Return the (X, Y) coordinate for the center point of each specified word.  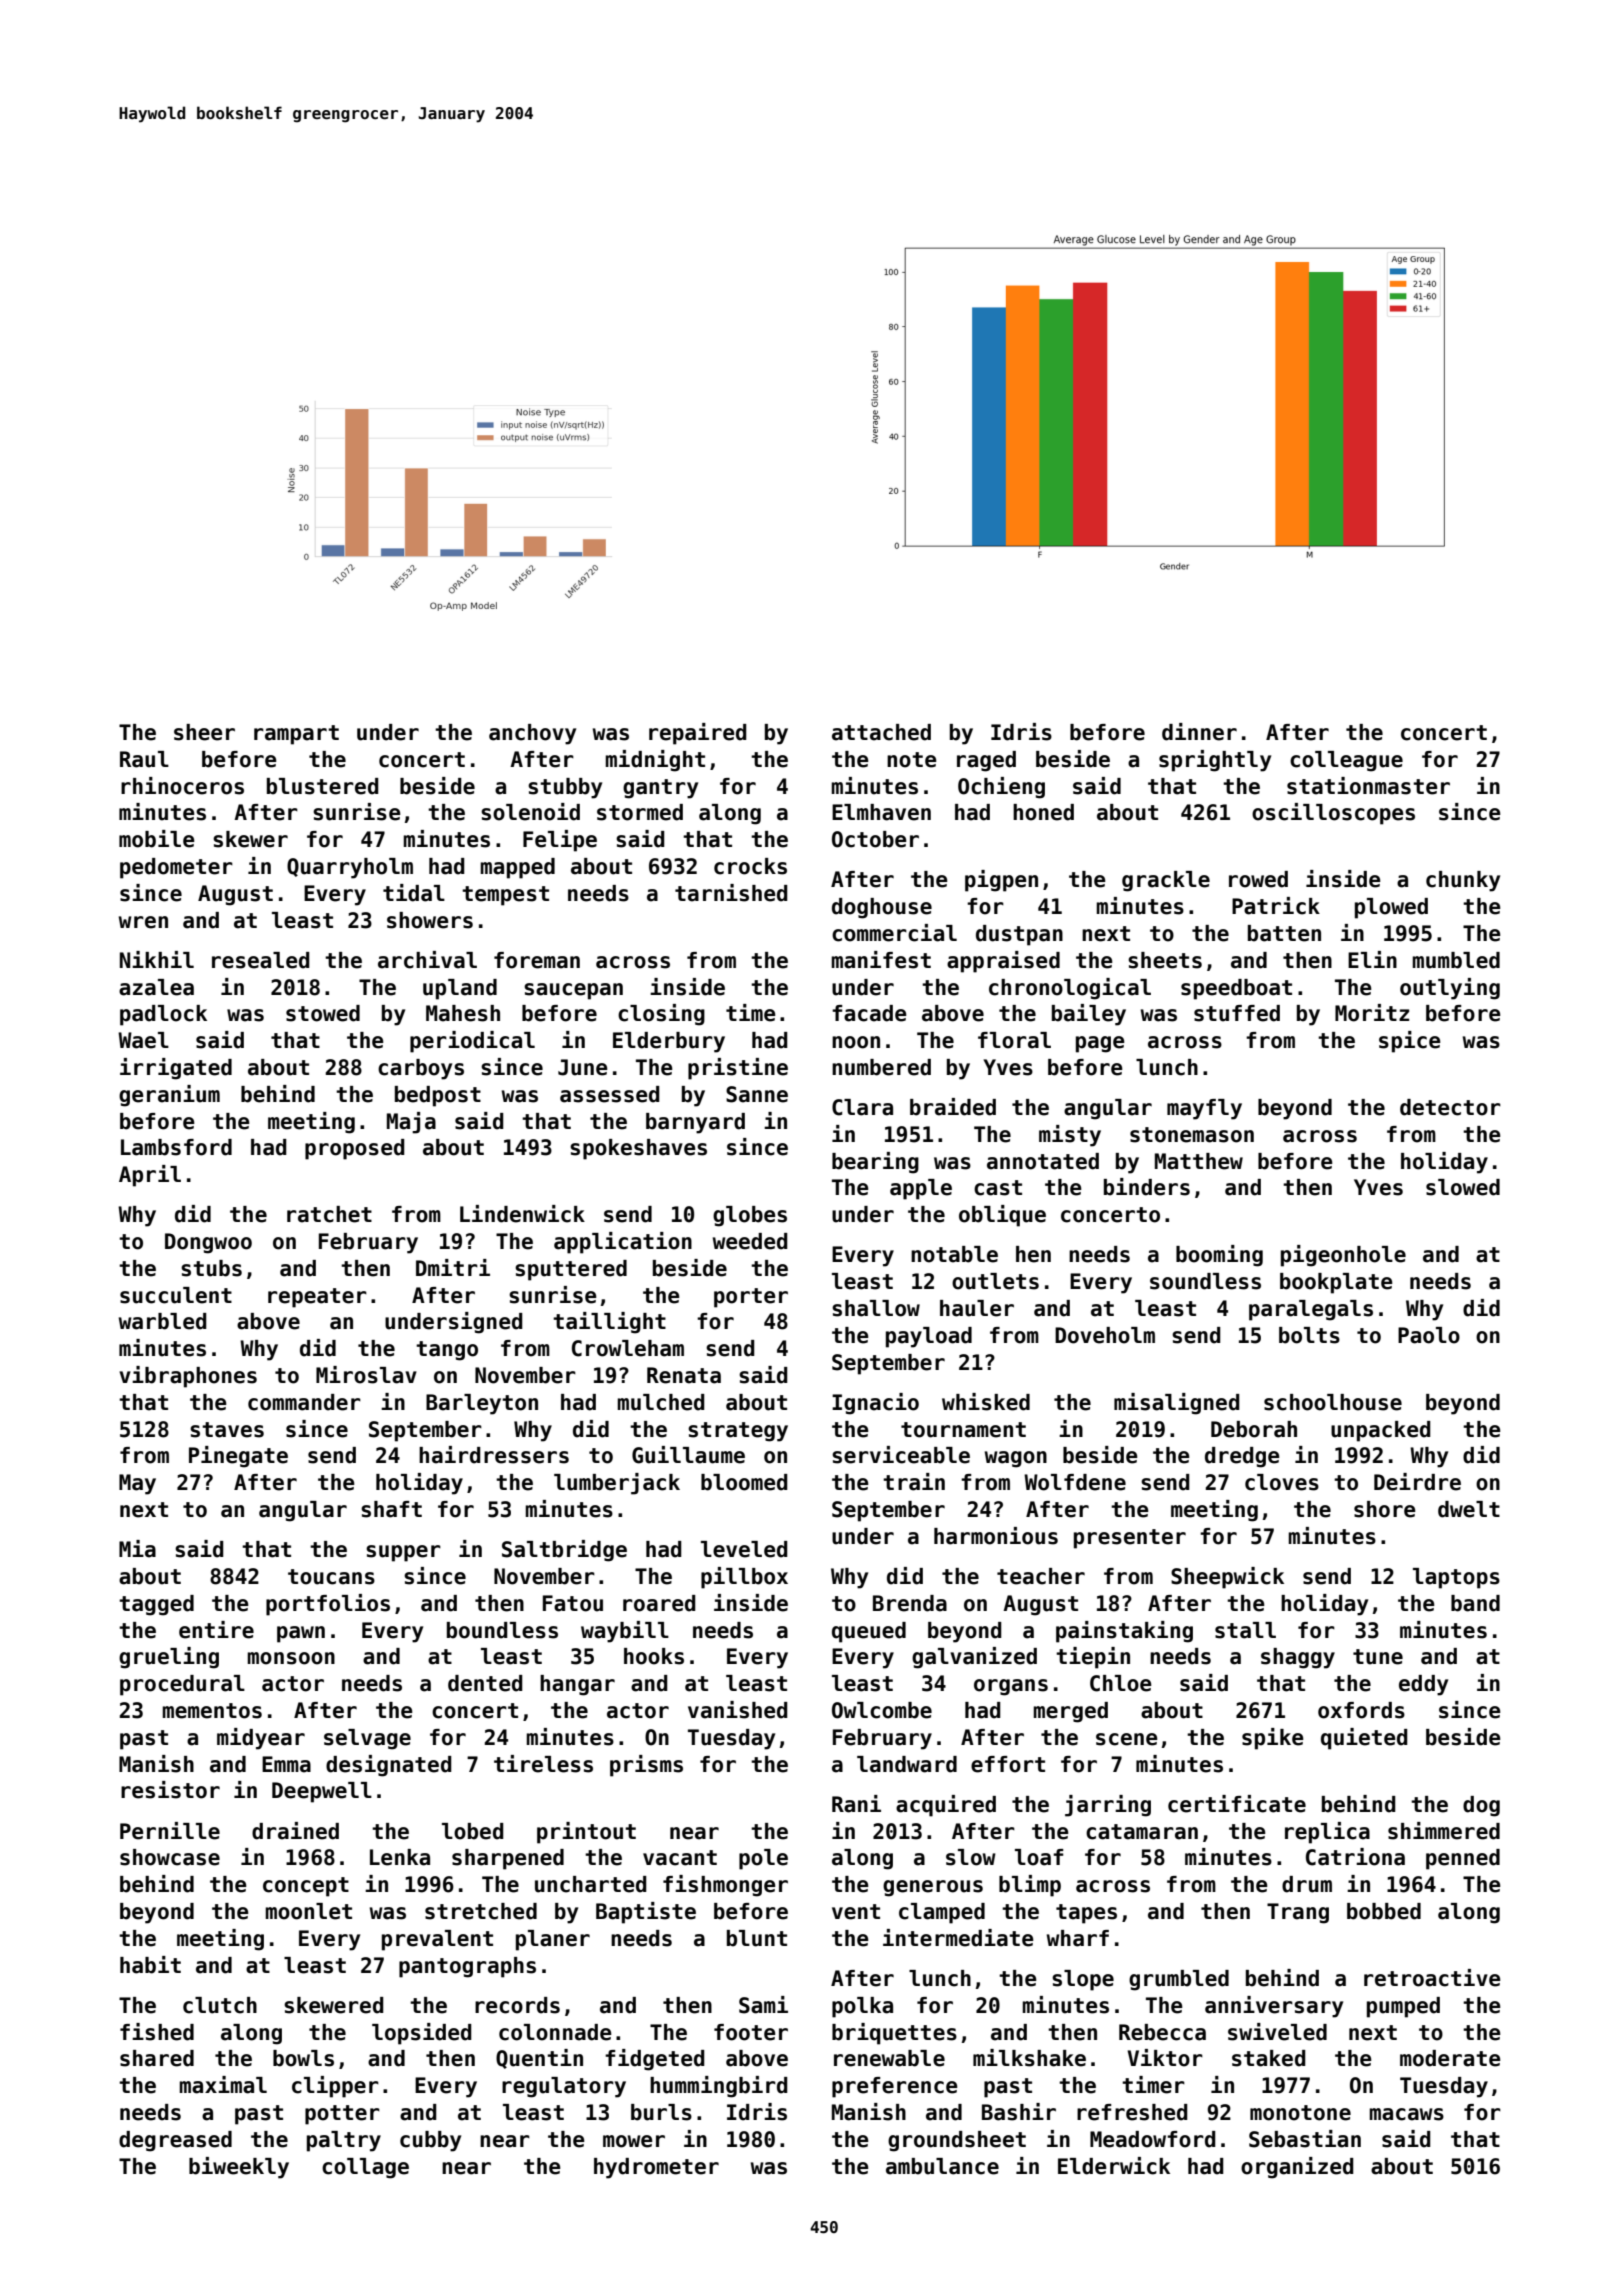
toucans (331, 1577)
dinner (1199, 732)
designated (389, 1766)
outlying (1450, 989)
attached (881, 732)
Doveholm (1105, 1335)
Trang (1298, 1913)
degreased (175, 2141)
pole (763, 1859)
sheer (204, 732)
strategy (738, 1432)
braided (953, 1107)
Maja (411, 1123)
